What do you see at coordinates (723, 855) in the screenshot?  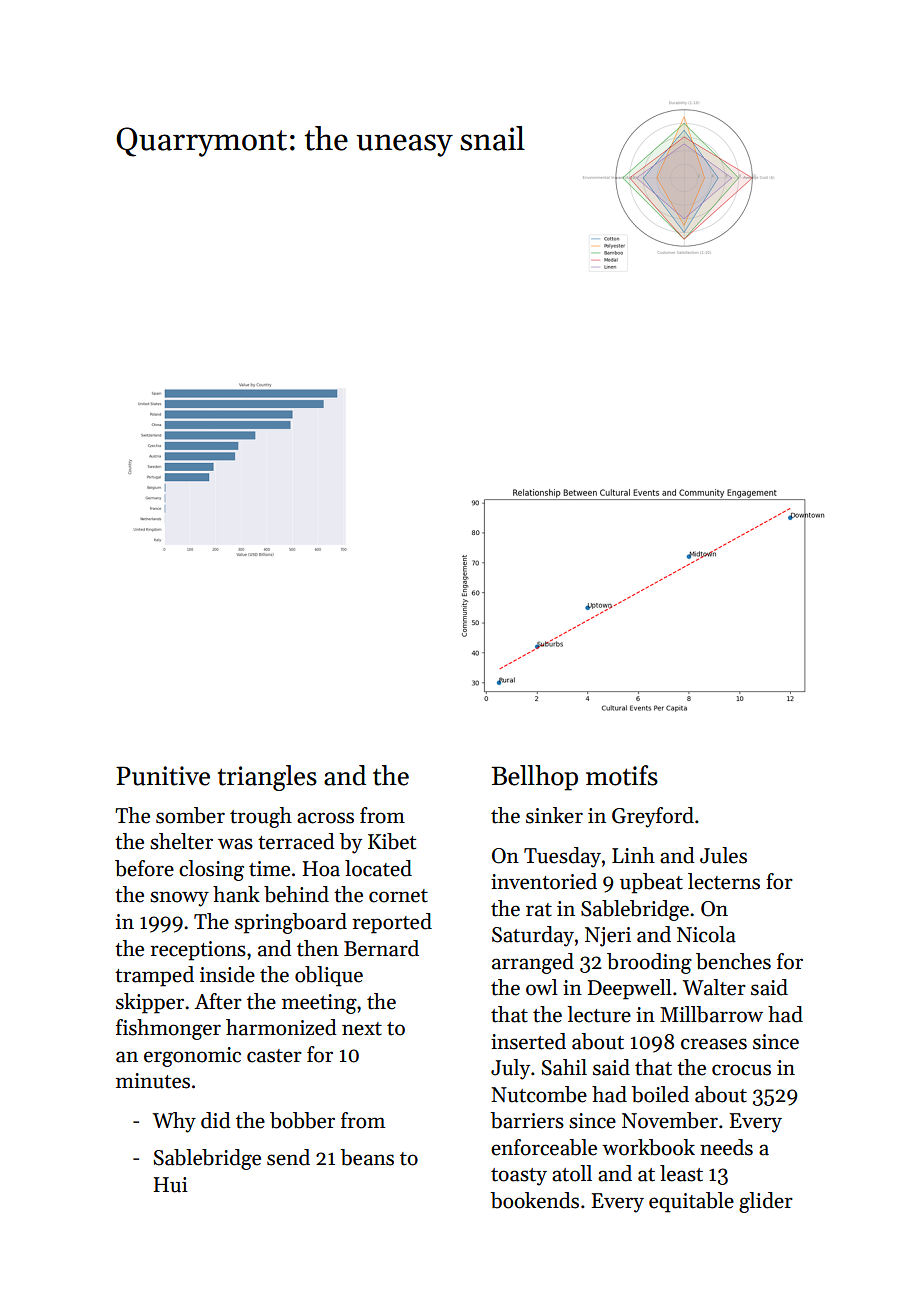 I see `Jules` at bounding box center [723, 855].
